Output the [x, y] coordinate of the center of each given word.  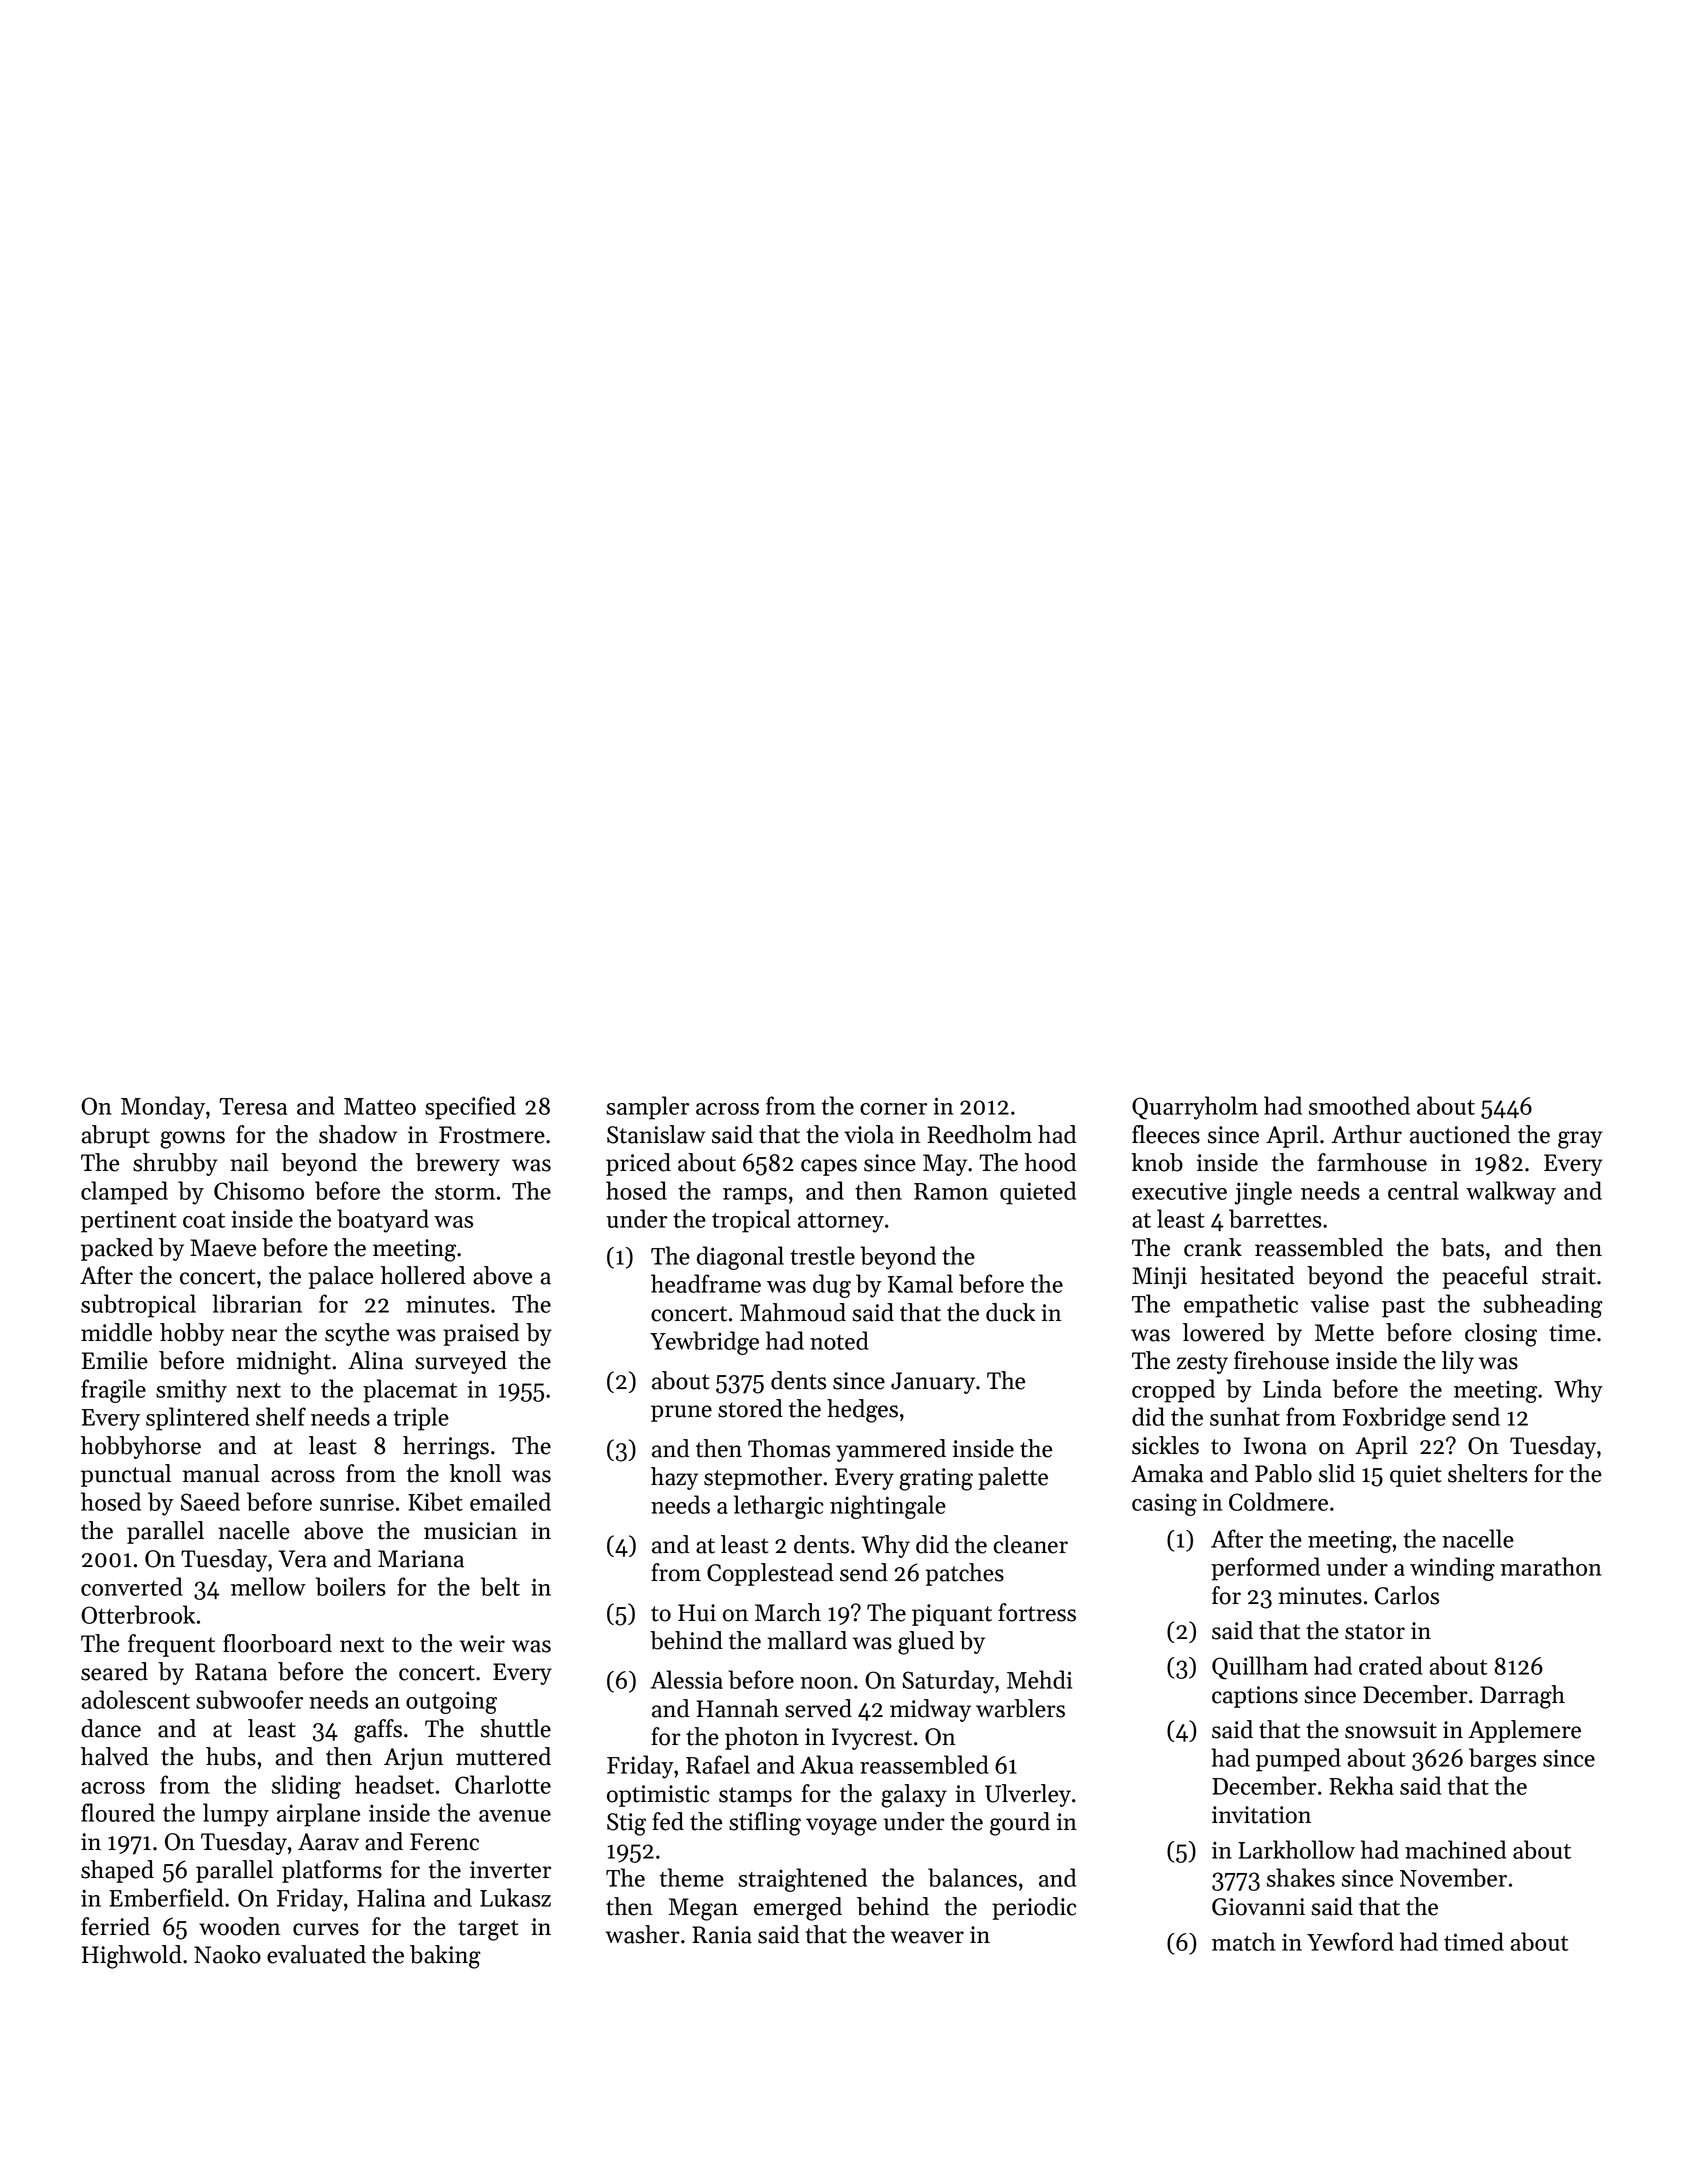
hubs [231, 1756]
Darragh [1522, 1697]
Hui [697, 1613]
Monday [163, 1108]
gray [1580, 1140]
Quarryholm [1195, 1108]
